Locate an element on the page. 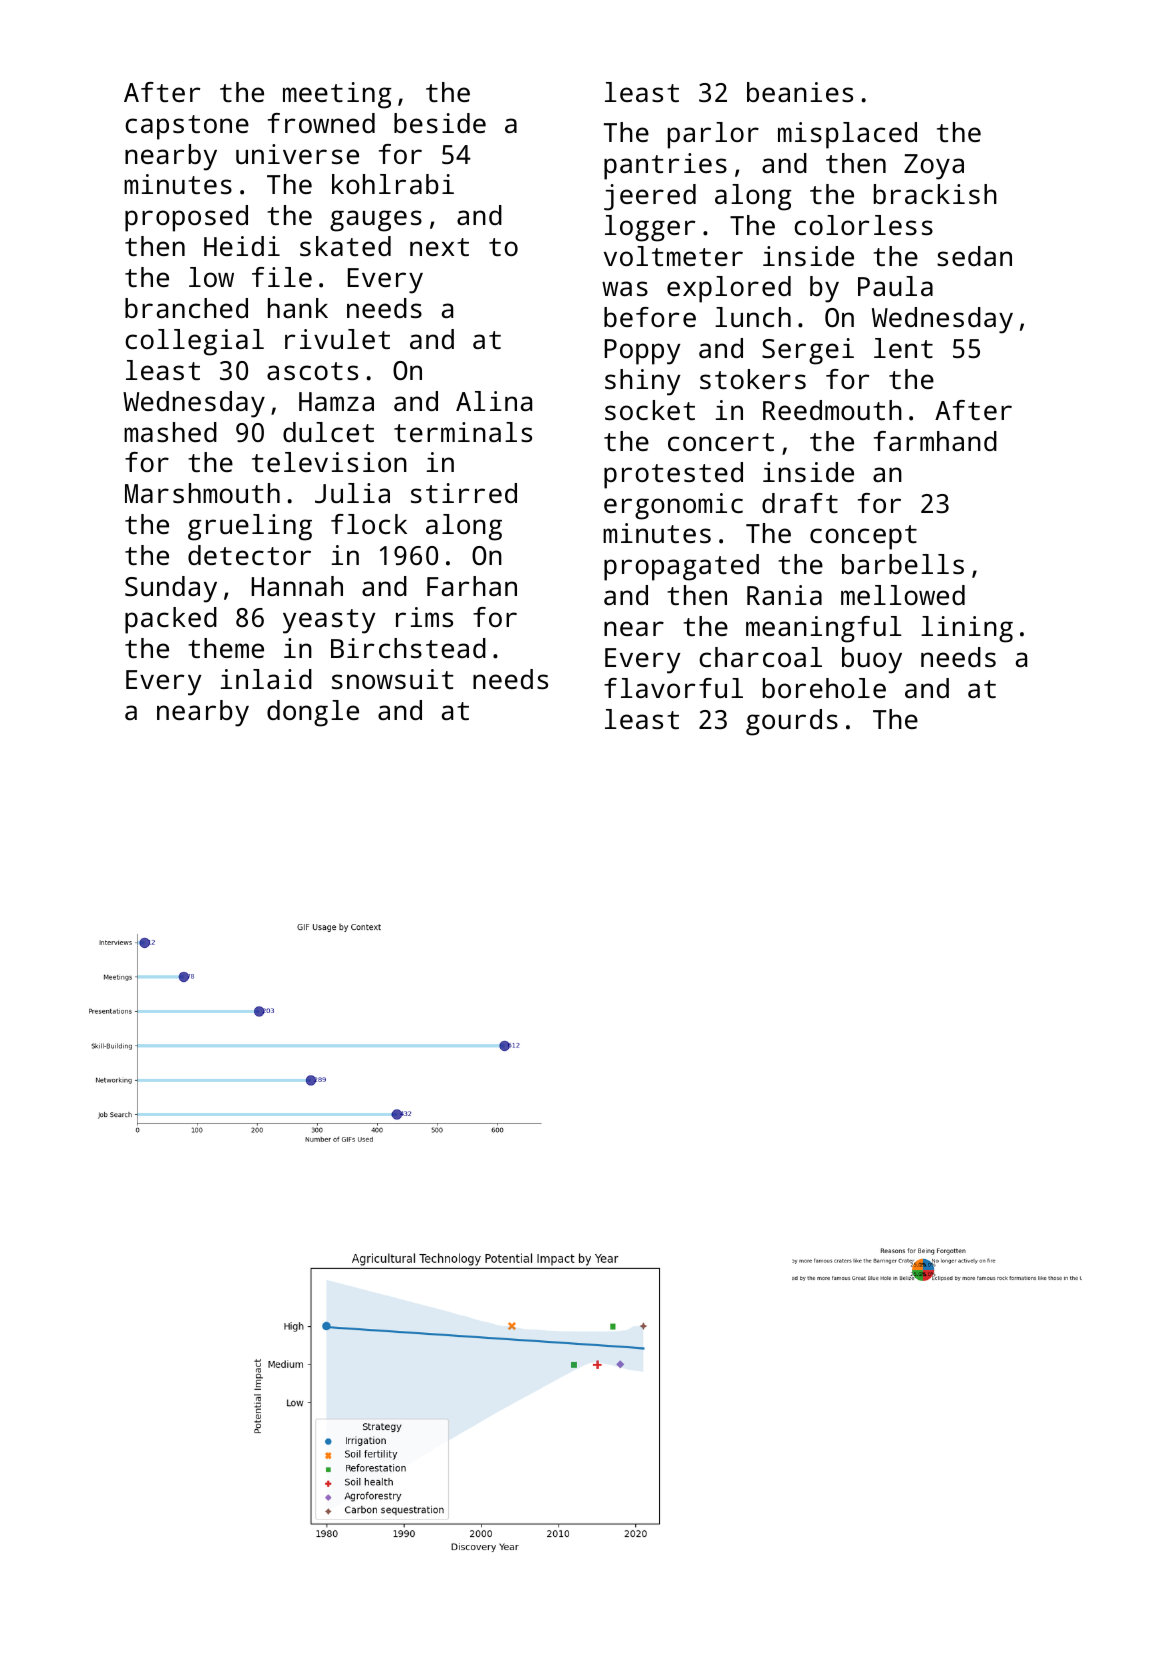 The width and height of the image is (1165, 1654). detector is located at coordinates (249, 555).
